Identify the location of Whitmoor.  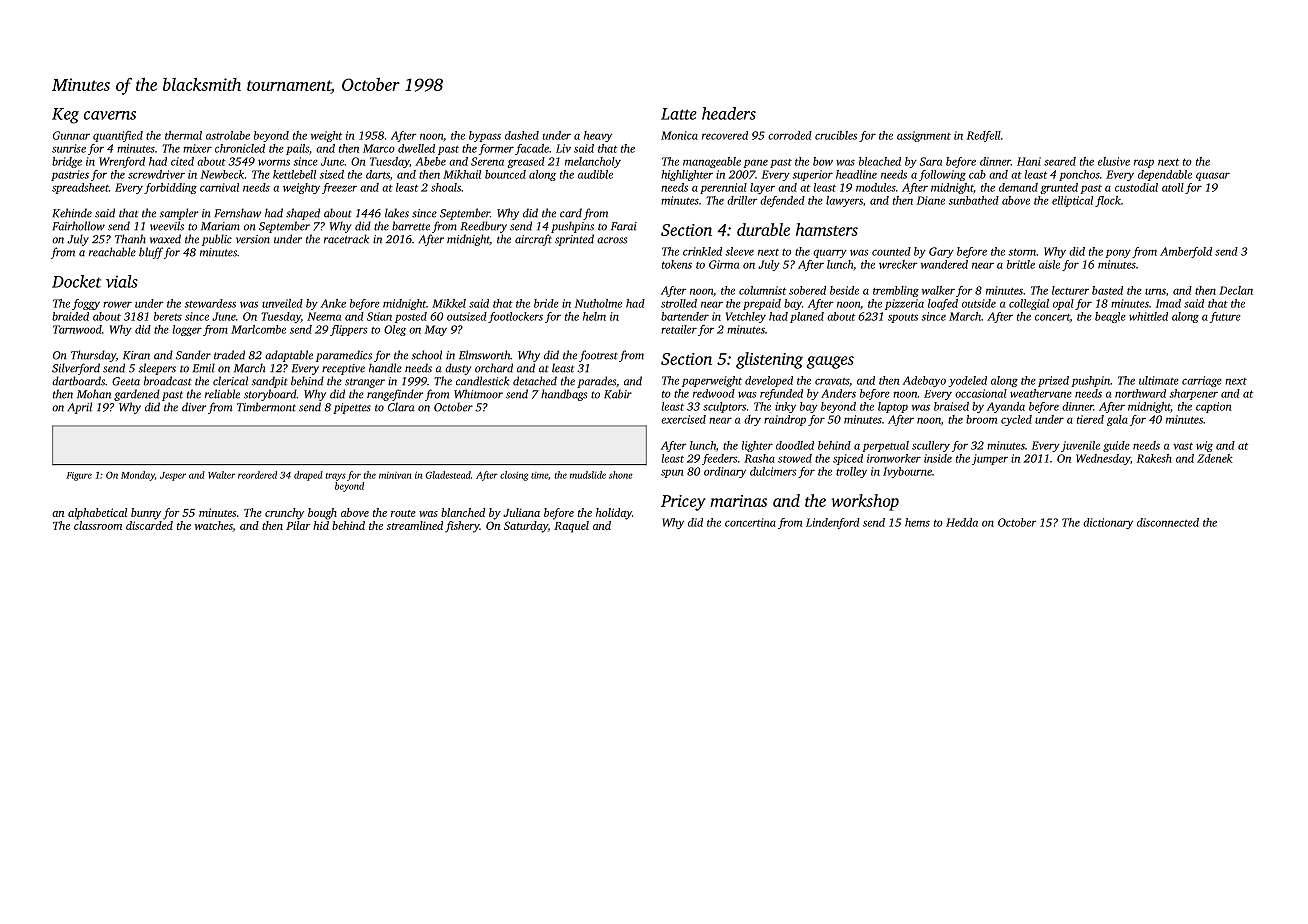
(478, 394).
